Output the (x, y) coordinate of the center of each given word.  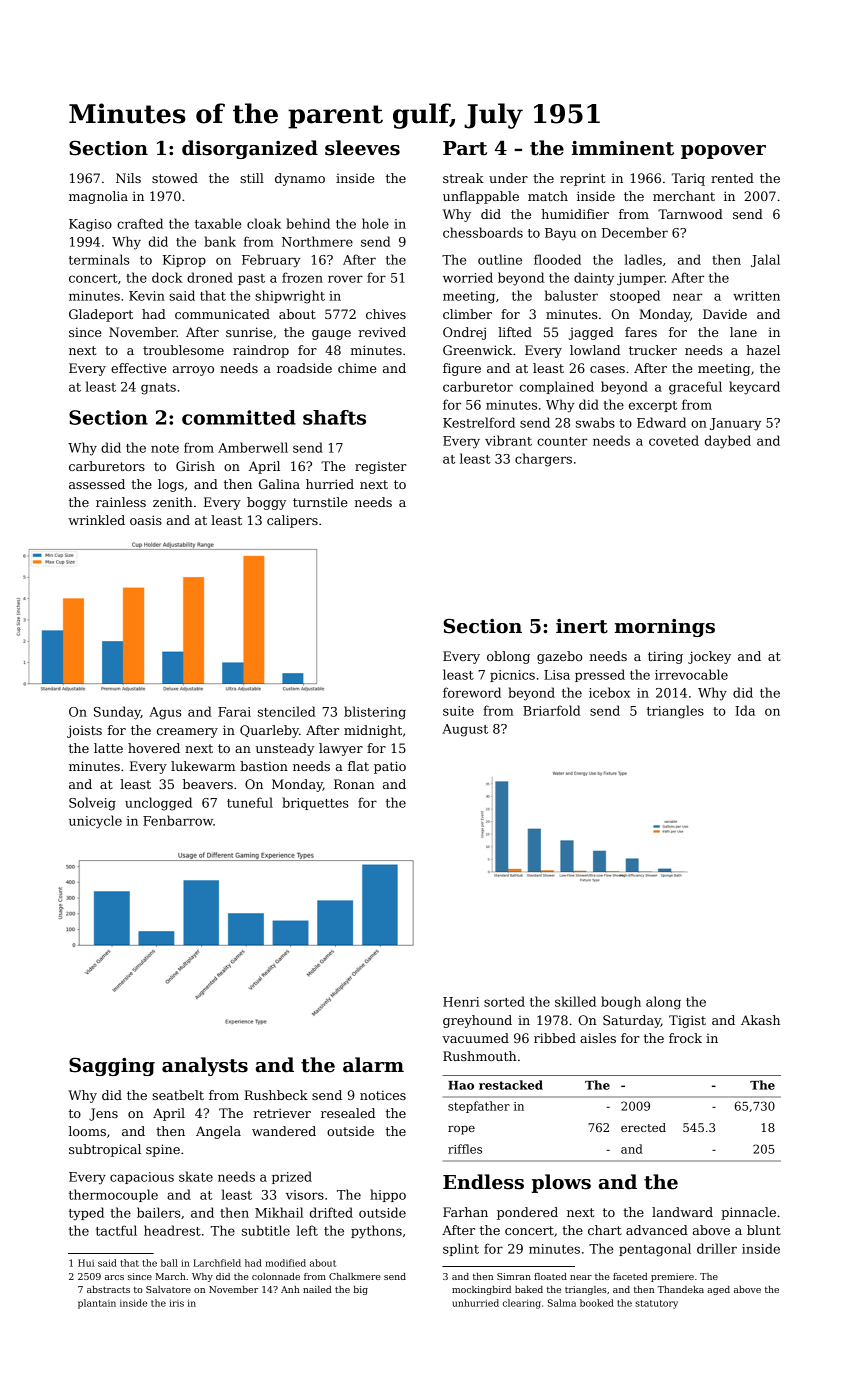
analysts (205, 1066)
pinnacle (748, 1213)
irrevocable (691, 674)
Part (465, 148)
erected (643, 1127)
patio (390, 767)
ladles (643, 259)
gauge (331, 335)
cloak (264, 223)
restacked (511, 1085)
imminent (623, 148)
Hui (86, 1263)
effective (138, 368)
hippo (388, 1195)
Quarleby (269, 731)
